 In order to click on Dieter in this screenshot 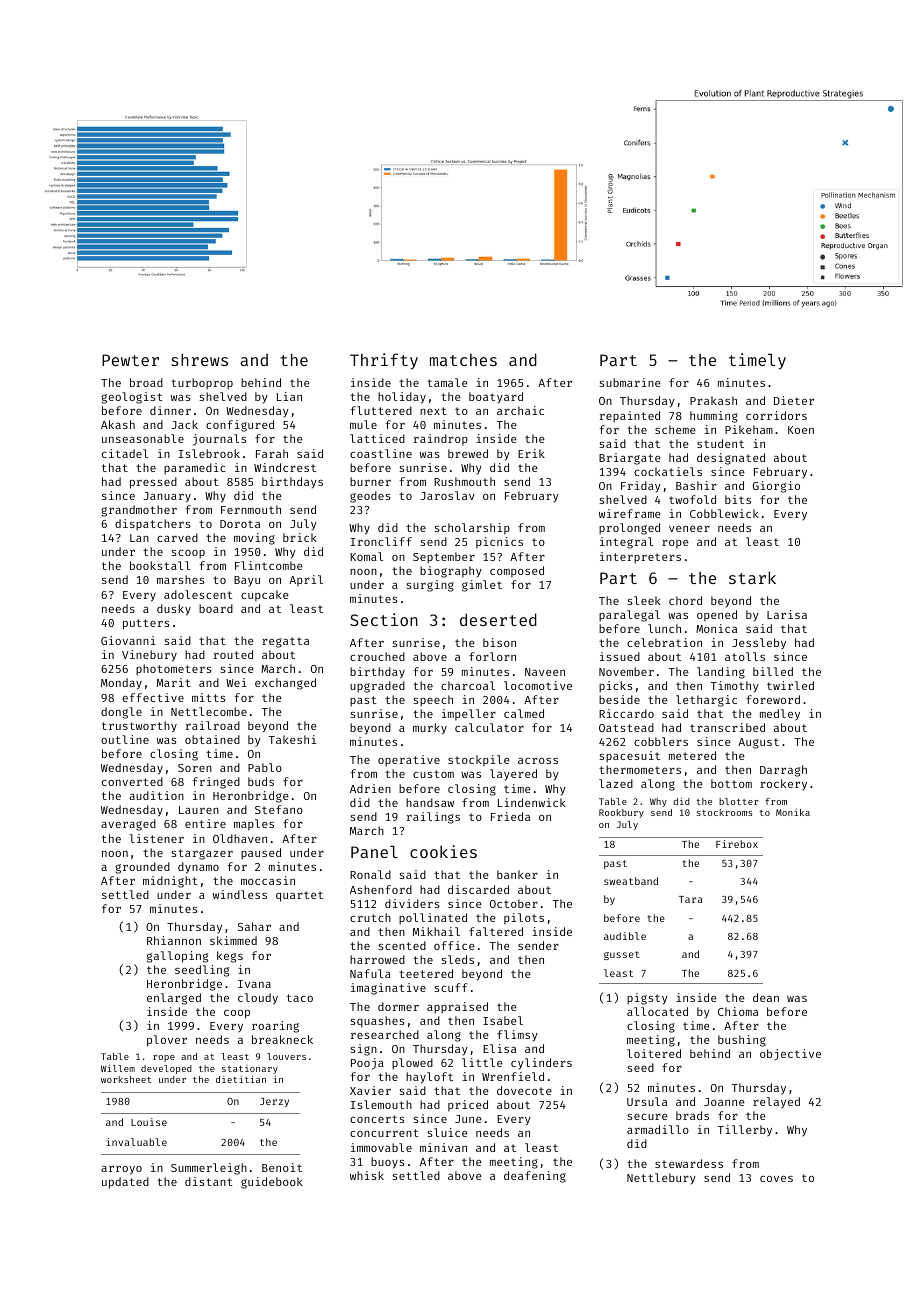, I will do `click(794, 400)`.
